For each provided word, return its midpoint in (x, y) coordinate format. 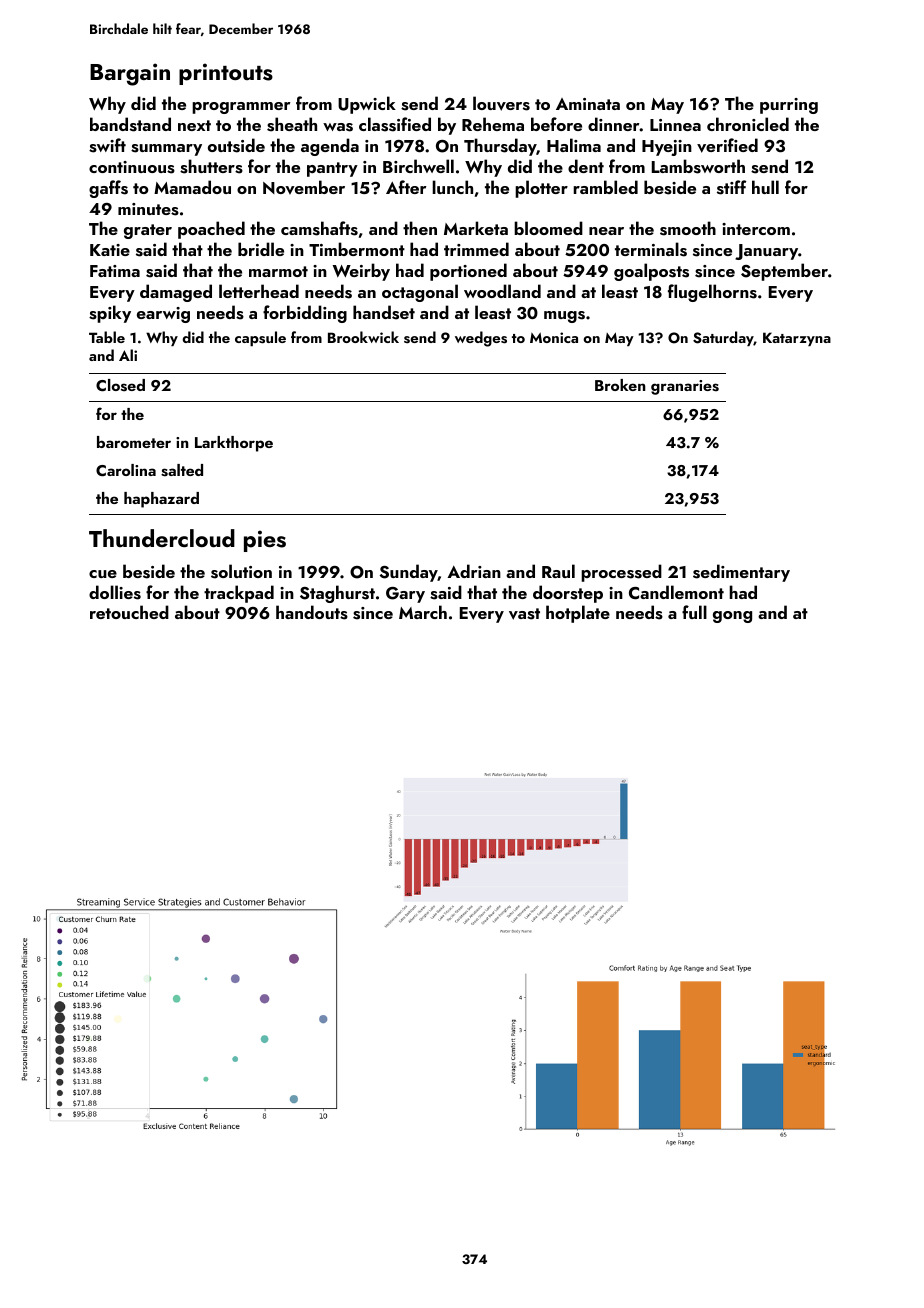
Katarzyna (797, 339)
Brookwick (363, 337)
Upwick (367, 105)
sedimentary (741, 573)
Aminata (588, 104)
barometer (134, 442)
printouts (226, 74)
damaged (176, 293)
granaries (685, 387)
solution (241, 571)
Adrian (474, 571)
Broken (620, 385)
